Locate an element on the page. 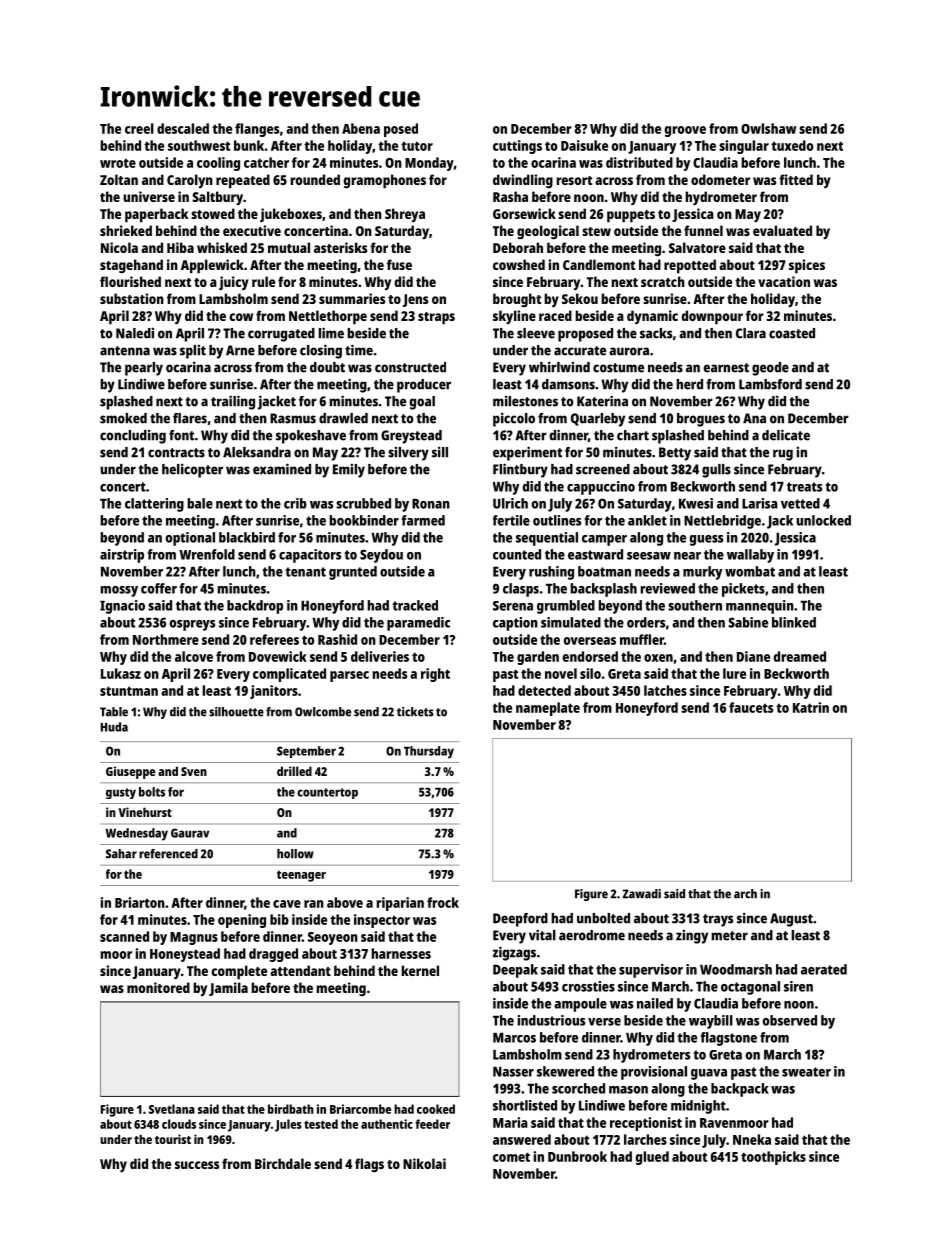 The width and height of the document is (952, 1233). Katrin is located at coordinates (811, 707).
